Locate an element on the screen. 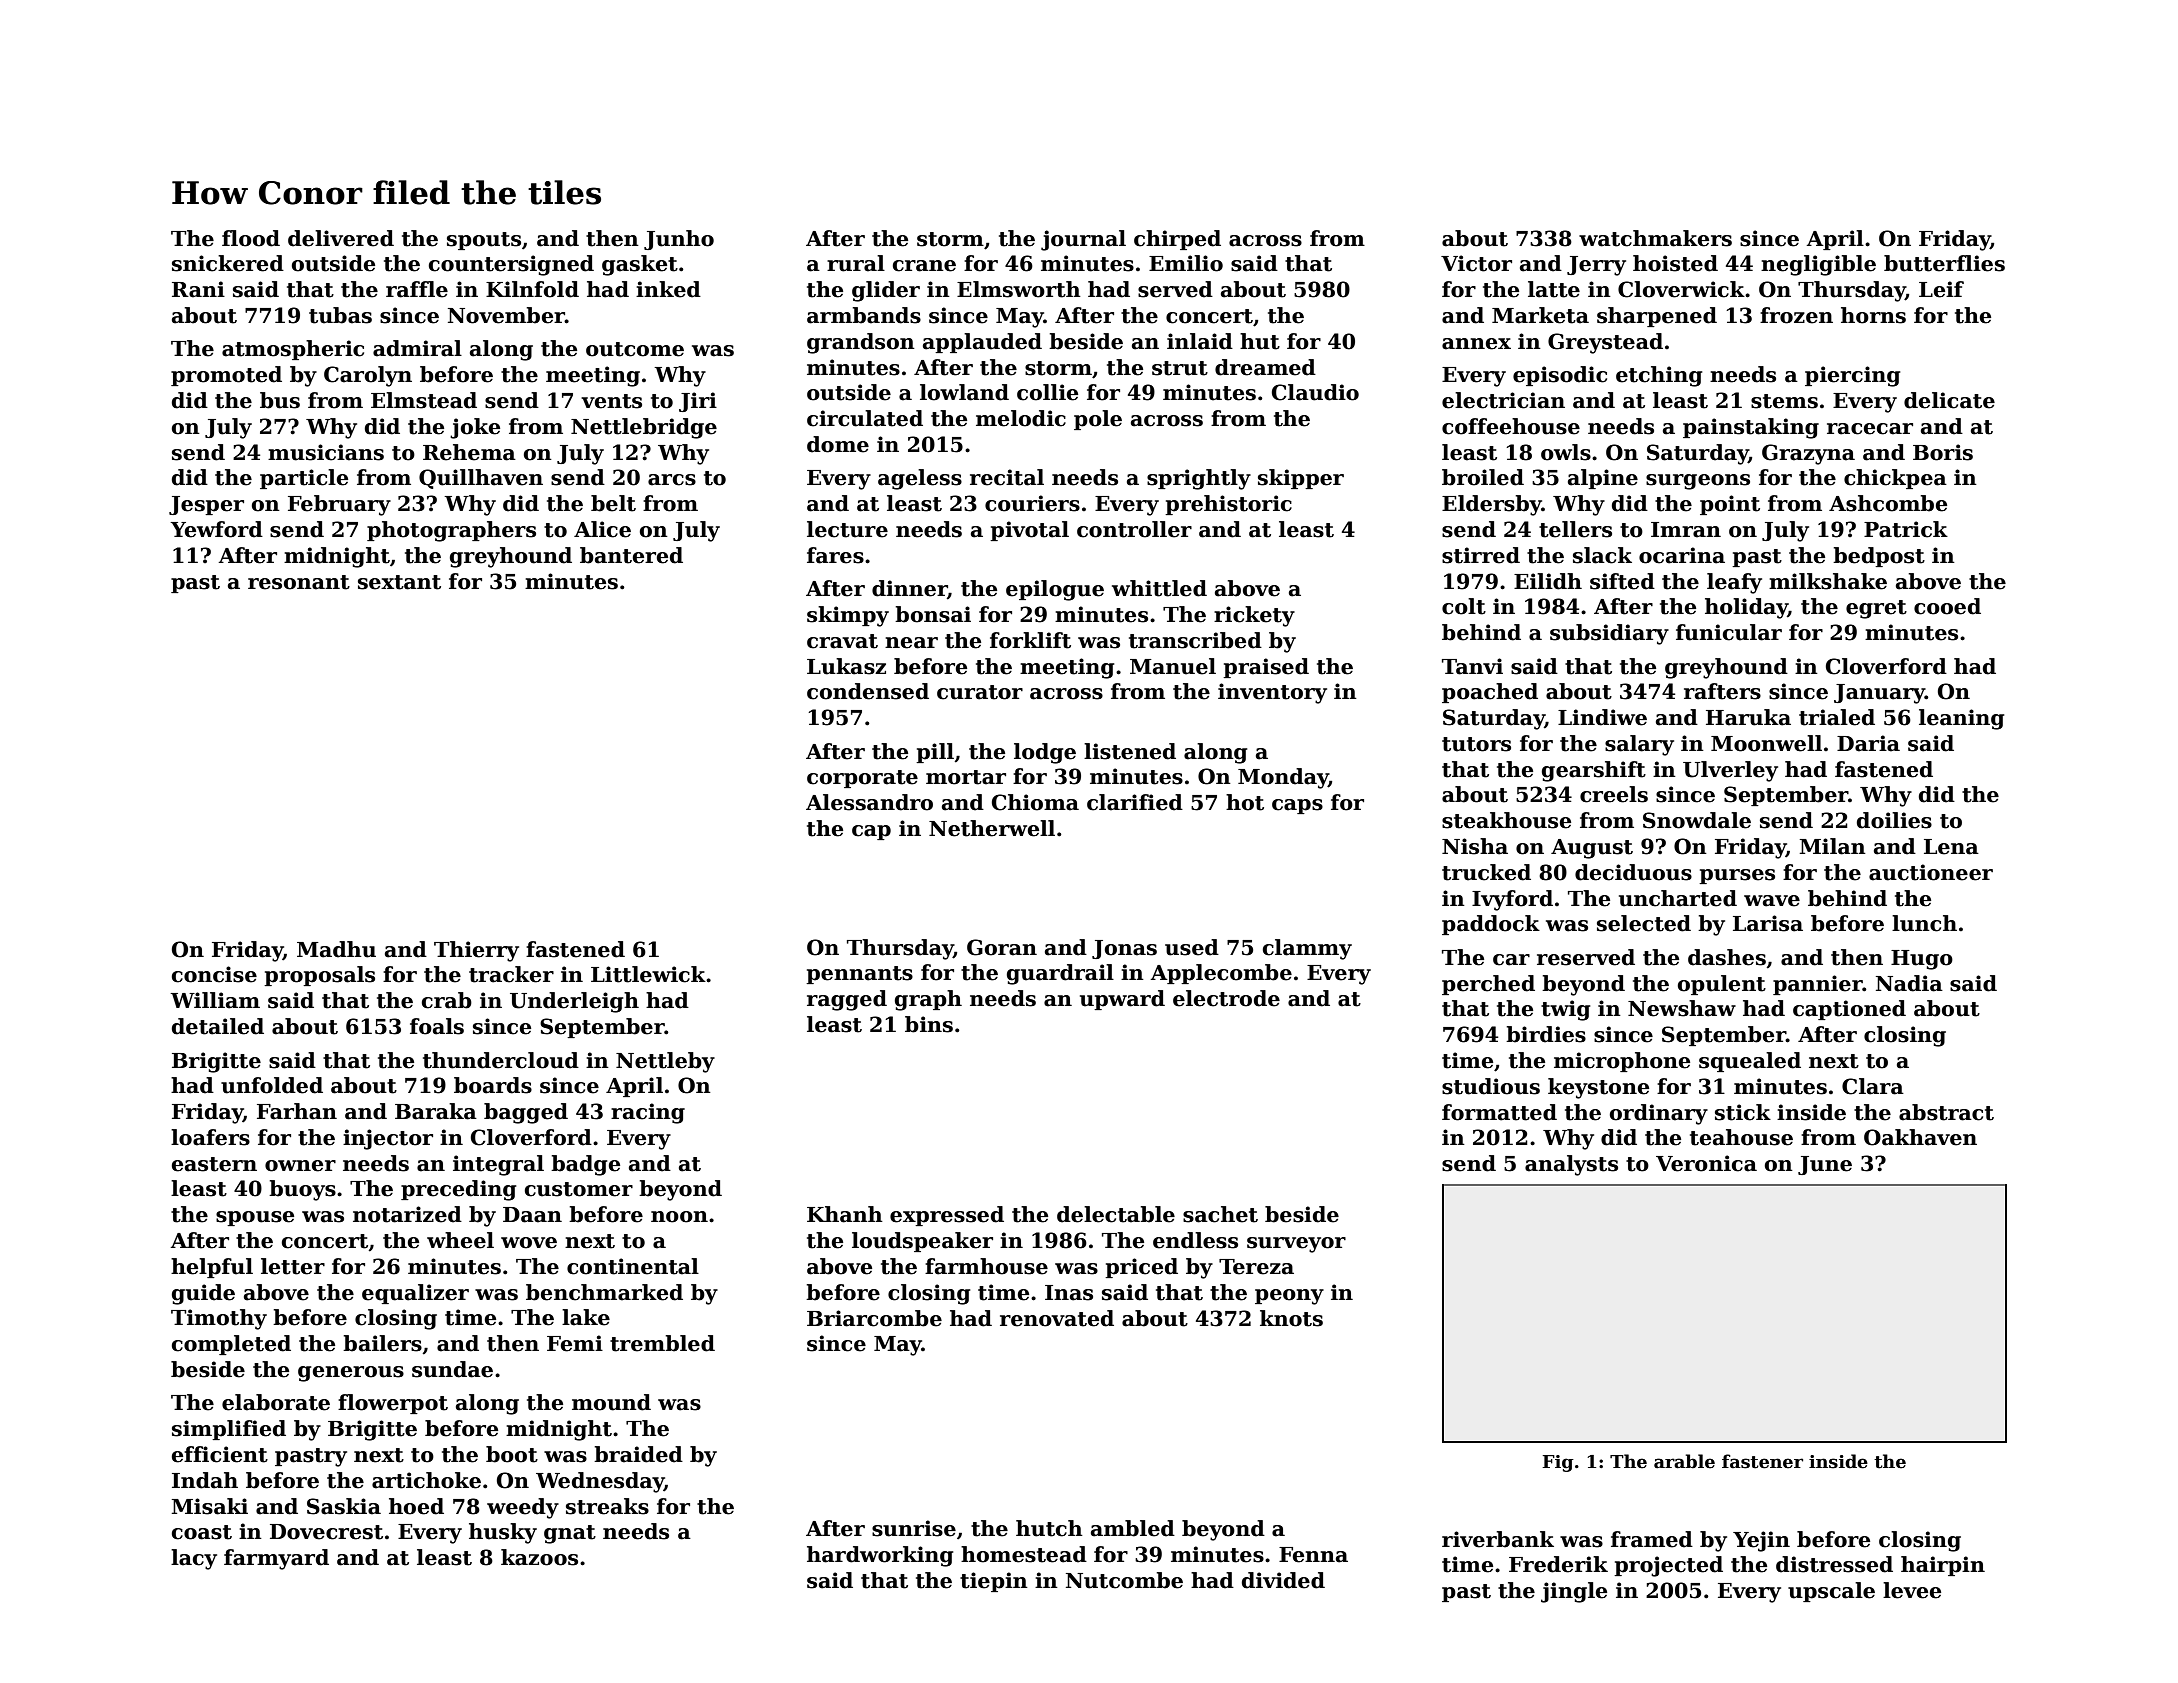 The image size is (2178, 1683). kazoos is located at coordinates (539, 1557).
